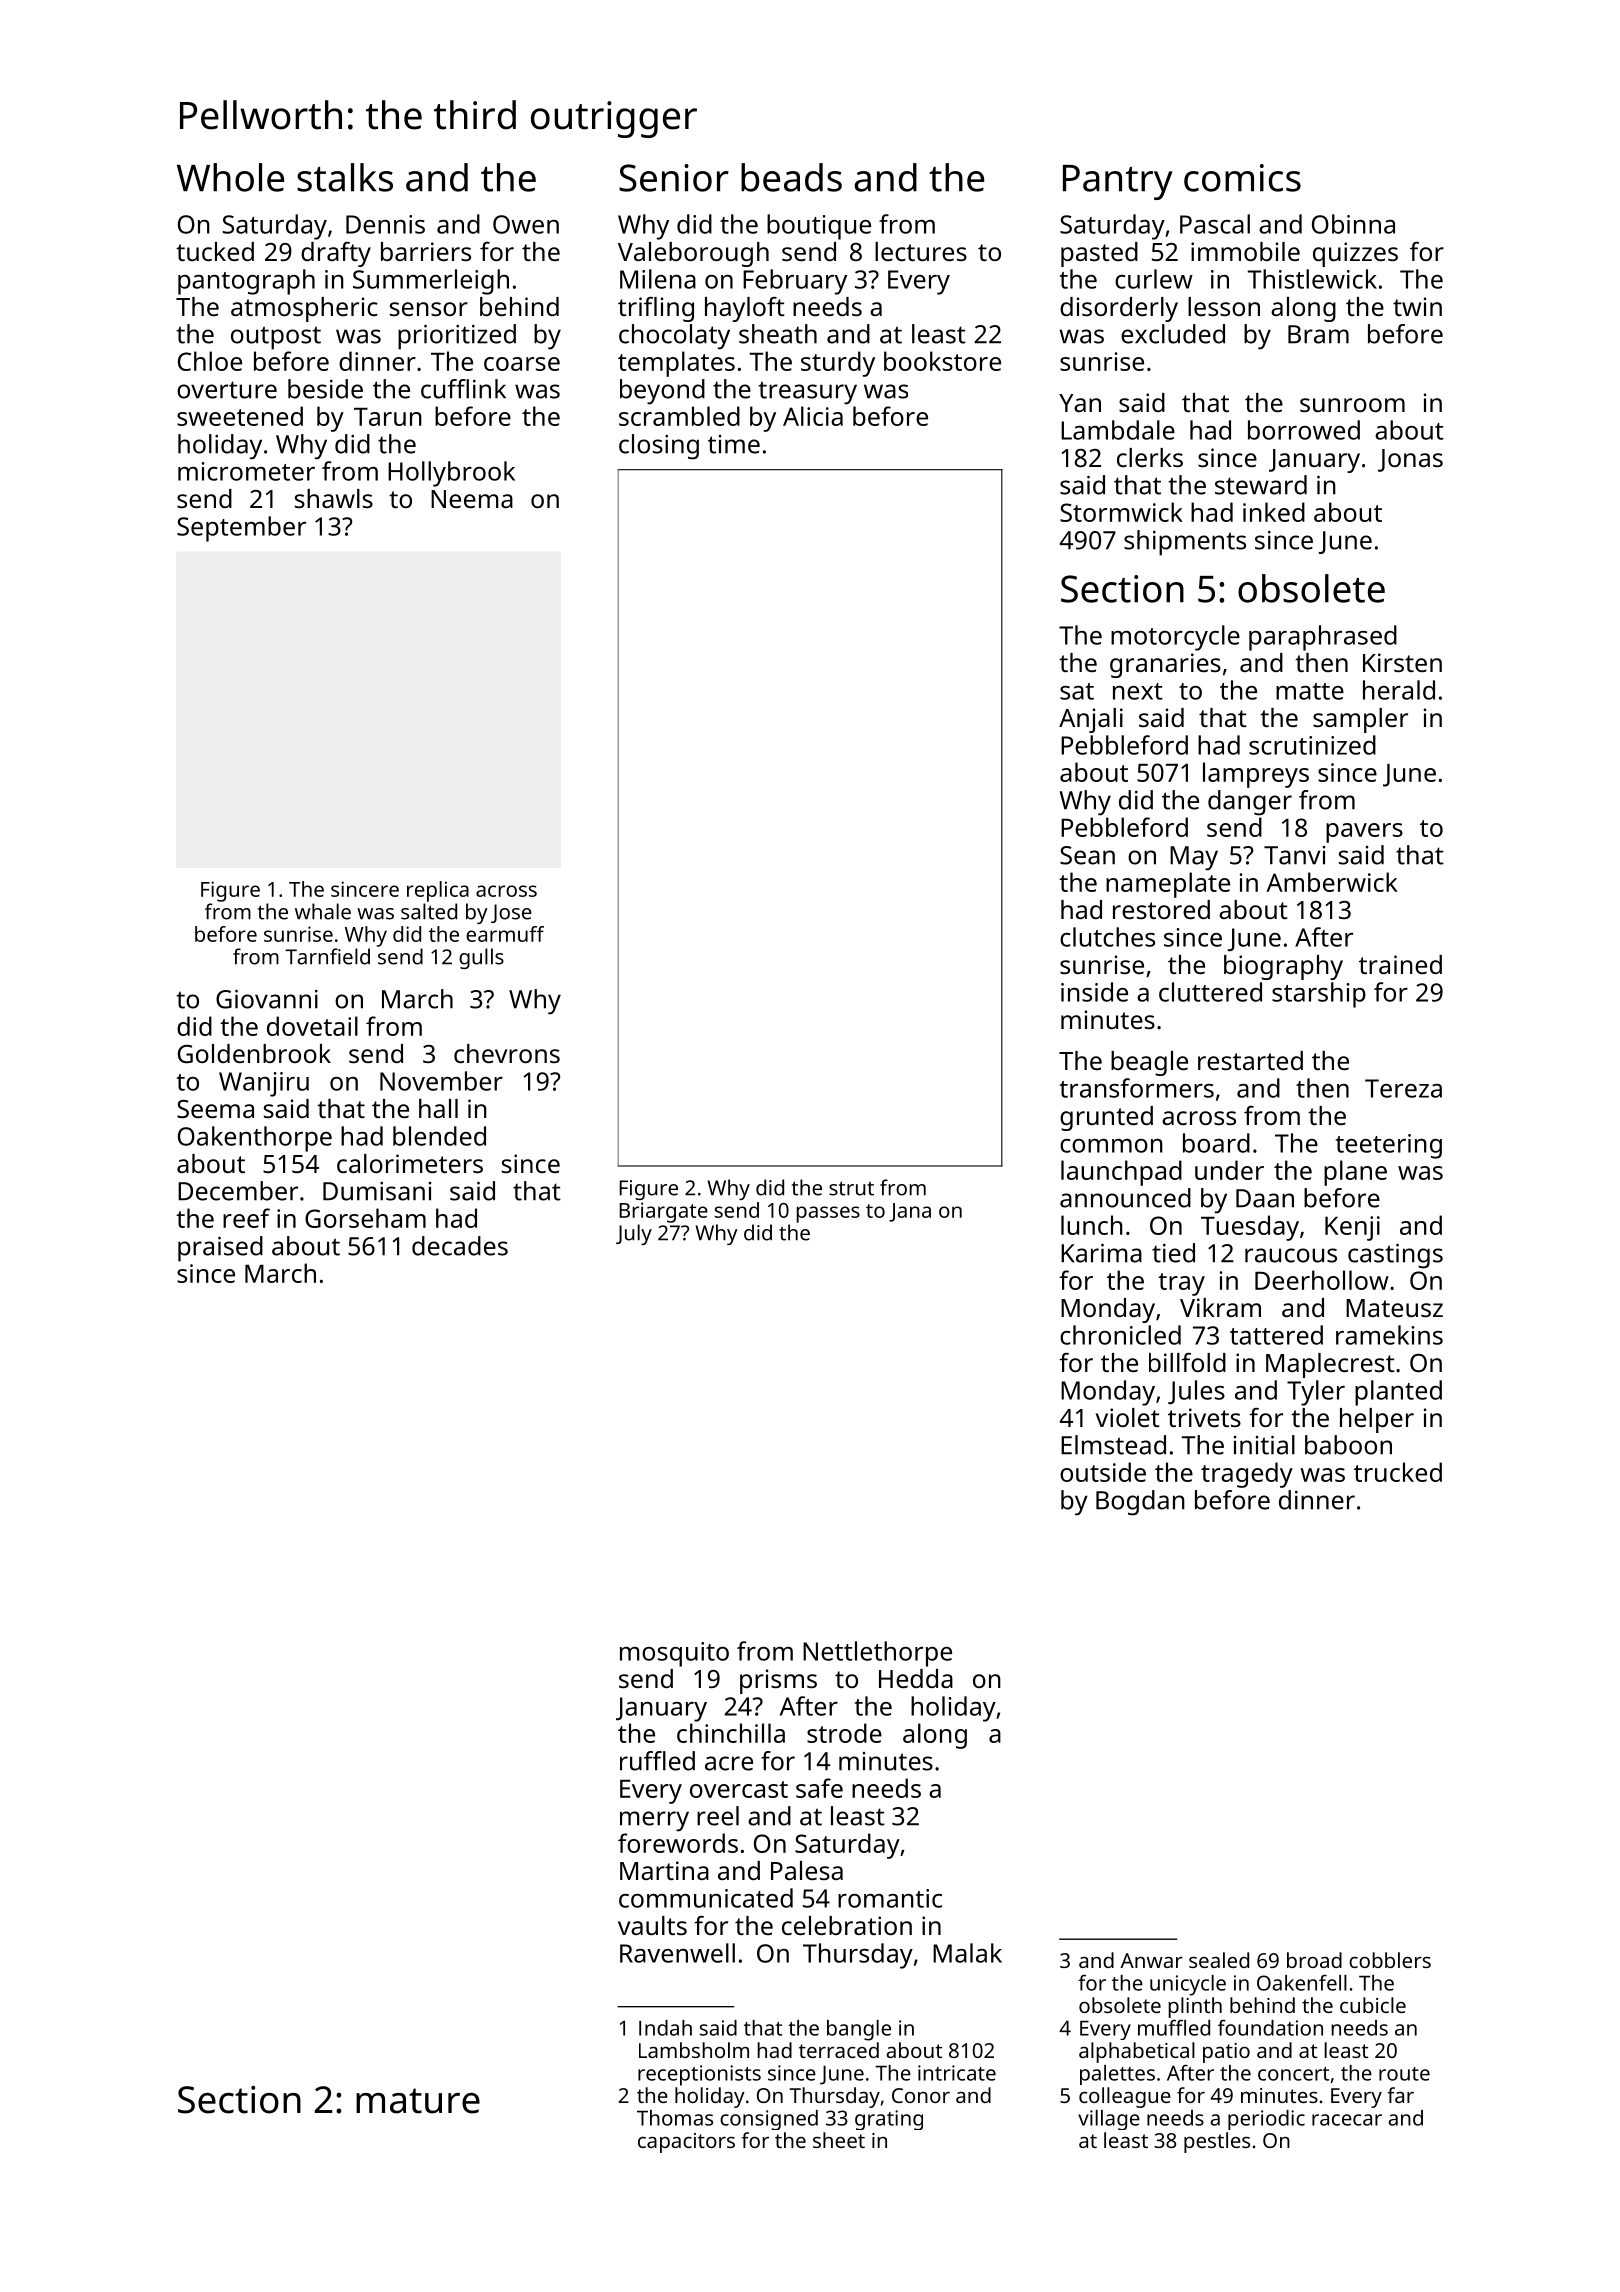 This screenshot has height=2292, width=1620. Describe the element at coordinates (267, 999) in the screenshot. I see `Giovanni` at that location.
